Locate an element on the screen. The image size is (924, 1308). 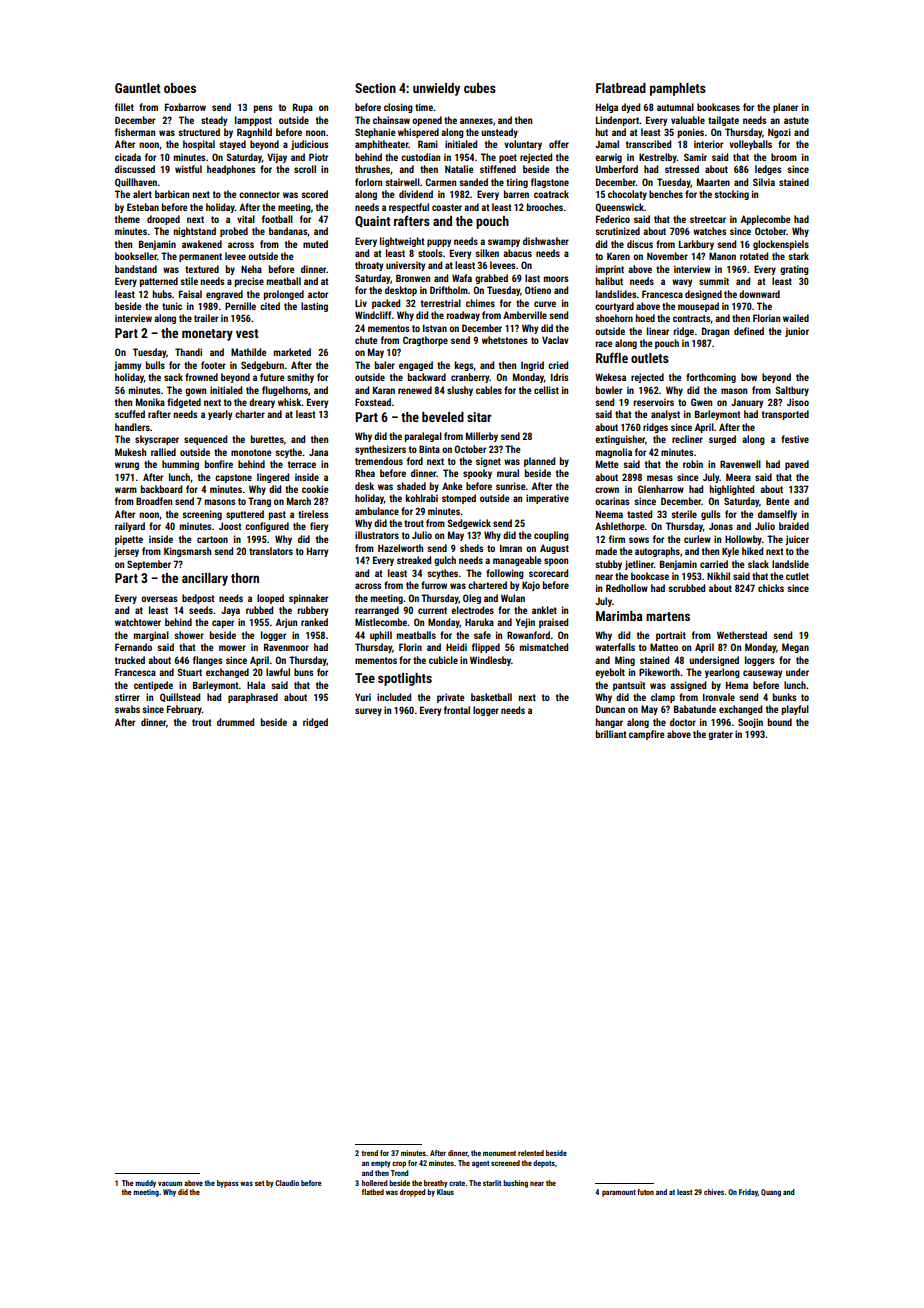
Rupa is located at coordinates (303, 108).
